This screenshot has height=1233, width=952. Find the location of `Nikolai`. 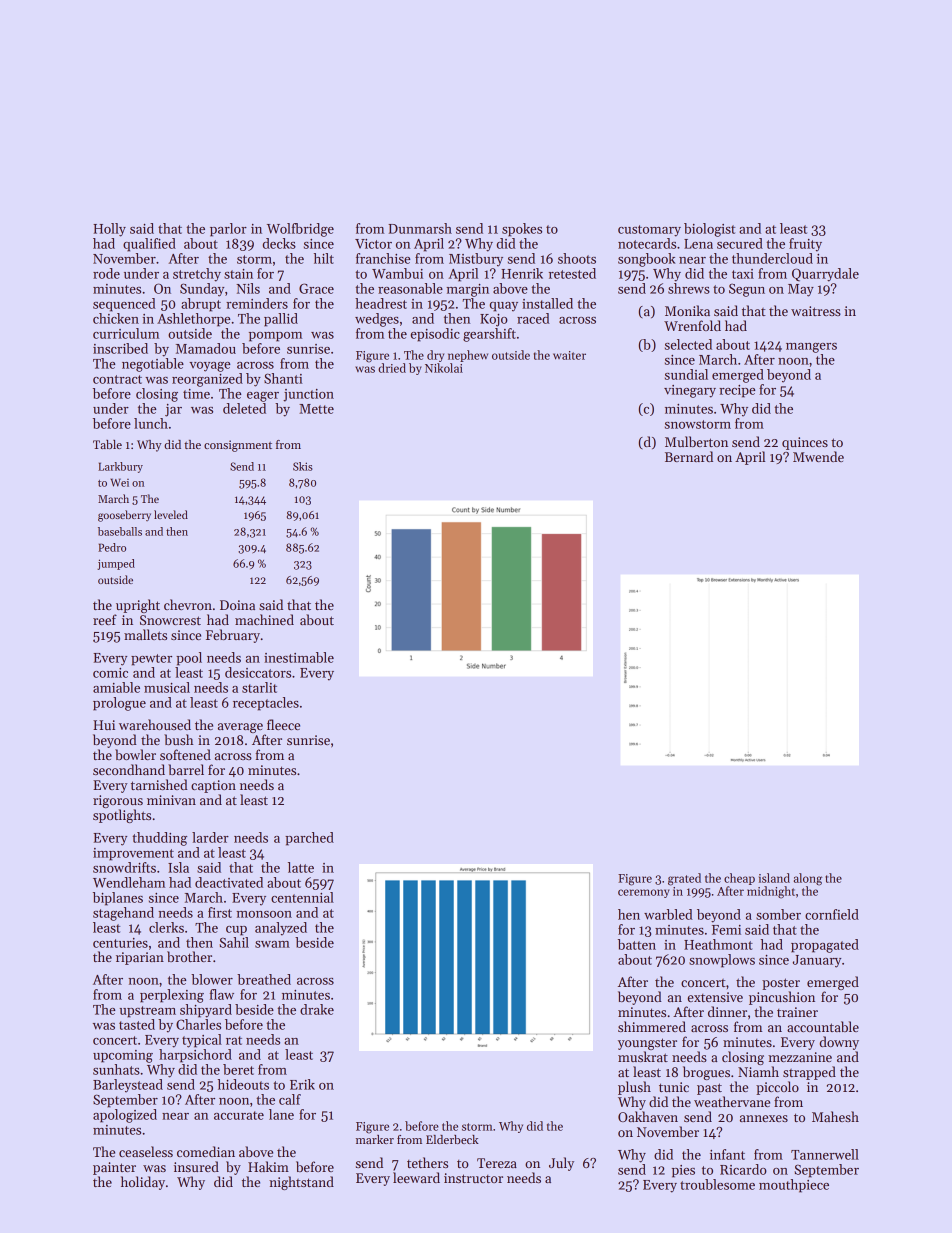

Nikolai is located at coordinates (444, 368).
